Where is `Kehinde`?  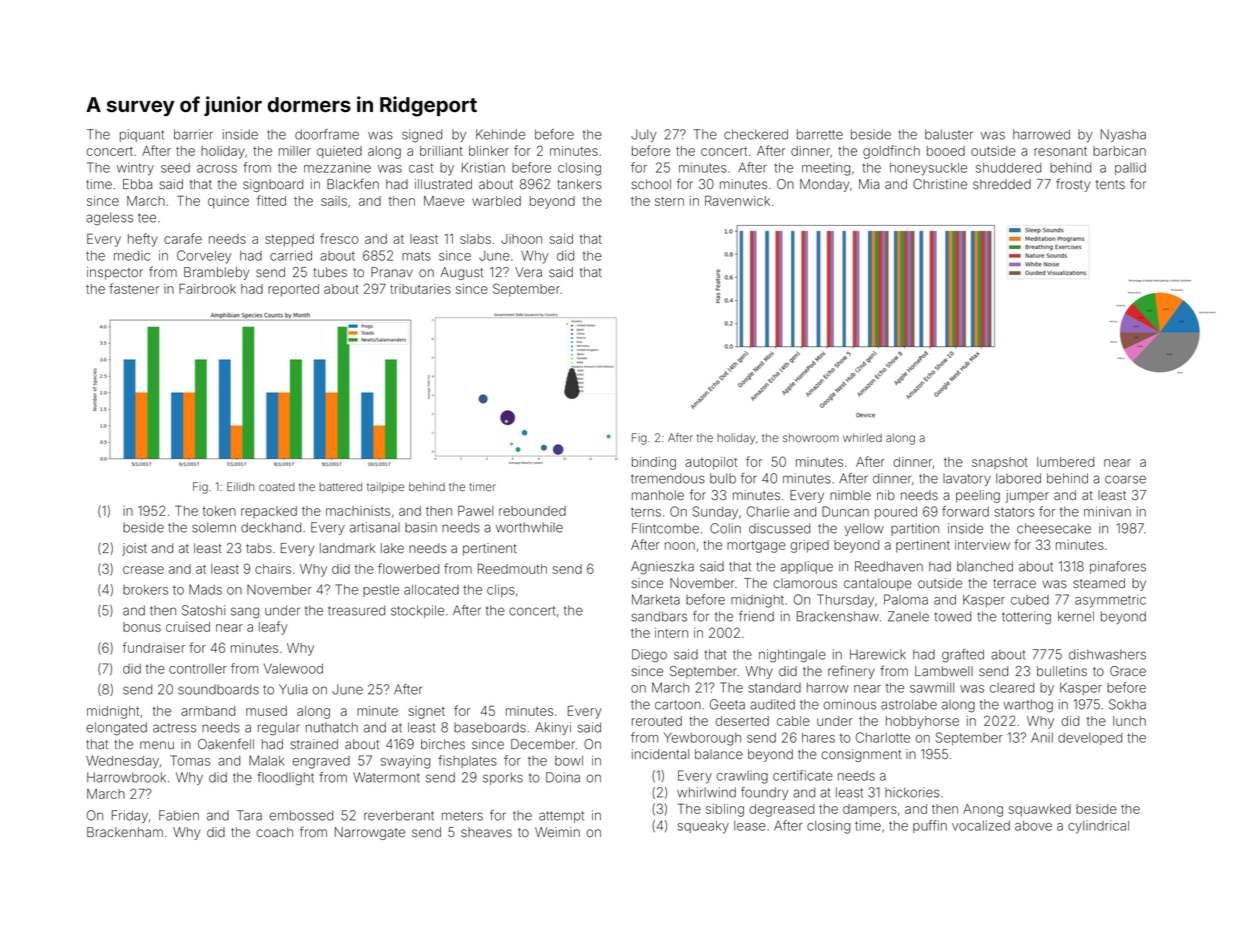
Kehinde is located at coordinates (500, 134).
